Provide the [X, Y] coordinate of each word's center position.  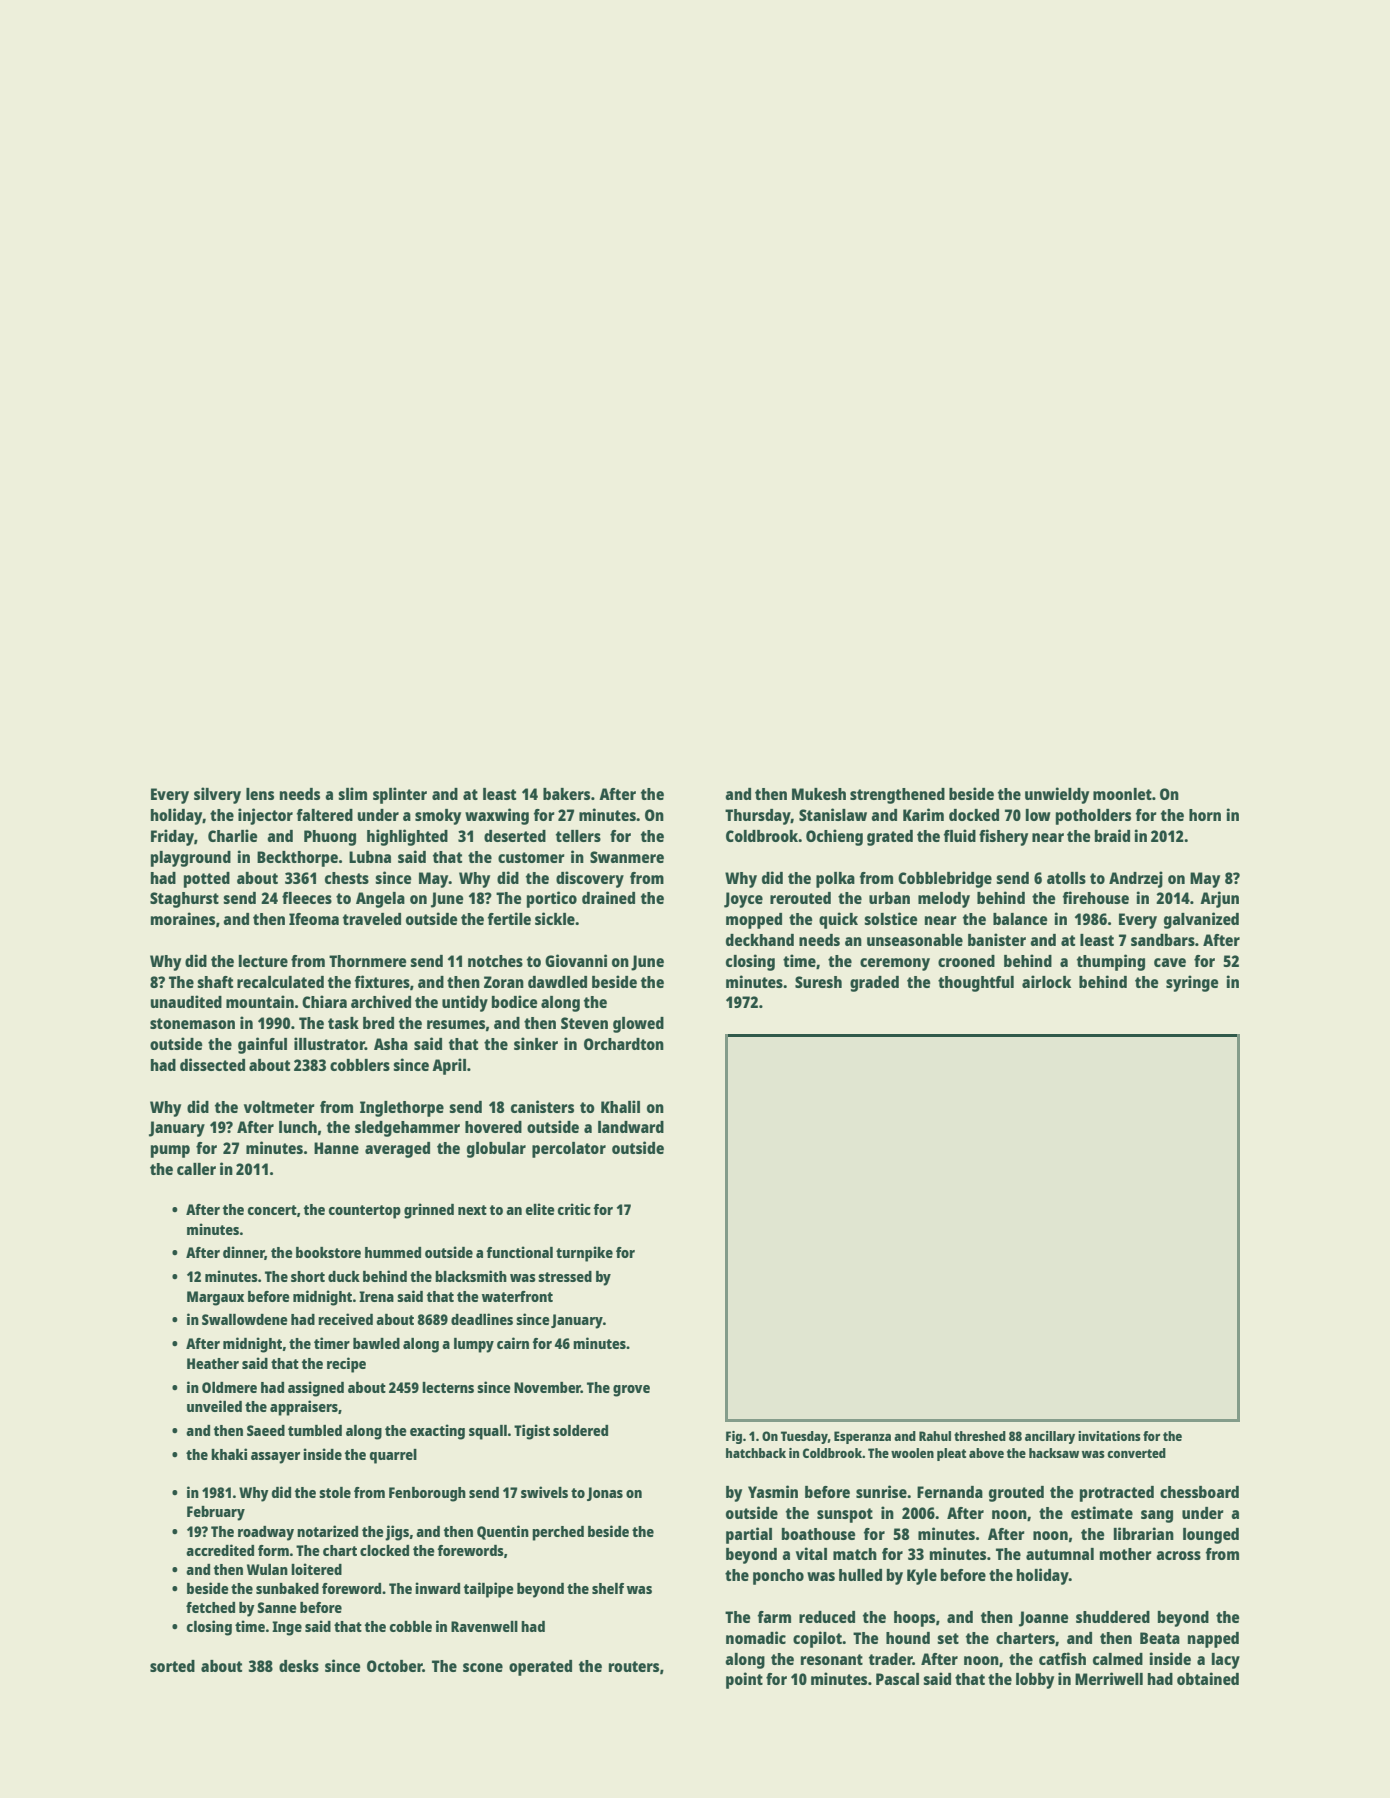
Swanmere [627, 857]
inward [437, 1588]
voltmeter [279, 1107]
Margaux [215, 1298]
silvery [217, 795]
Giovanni [576, 960]
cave [1170, 962]
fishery [1003, 837]
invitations [1109, 1436]
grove [631, 1391]
